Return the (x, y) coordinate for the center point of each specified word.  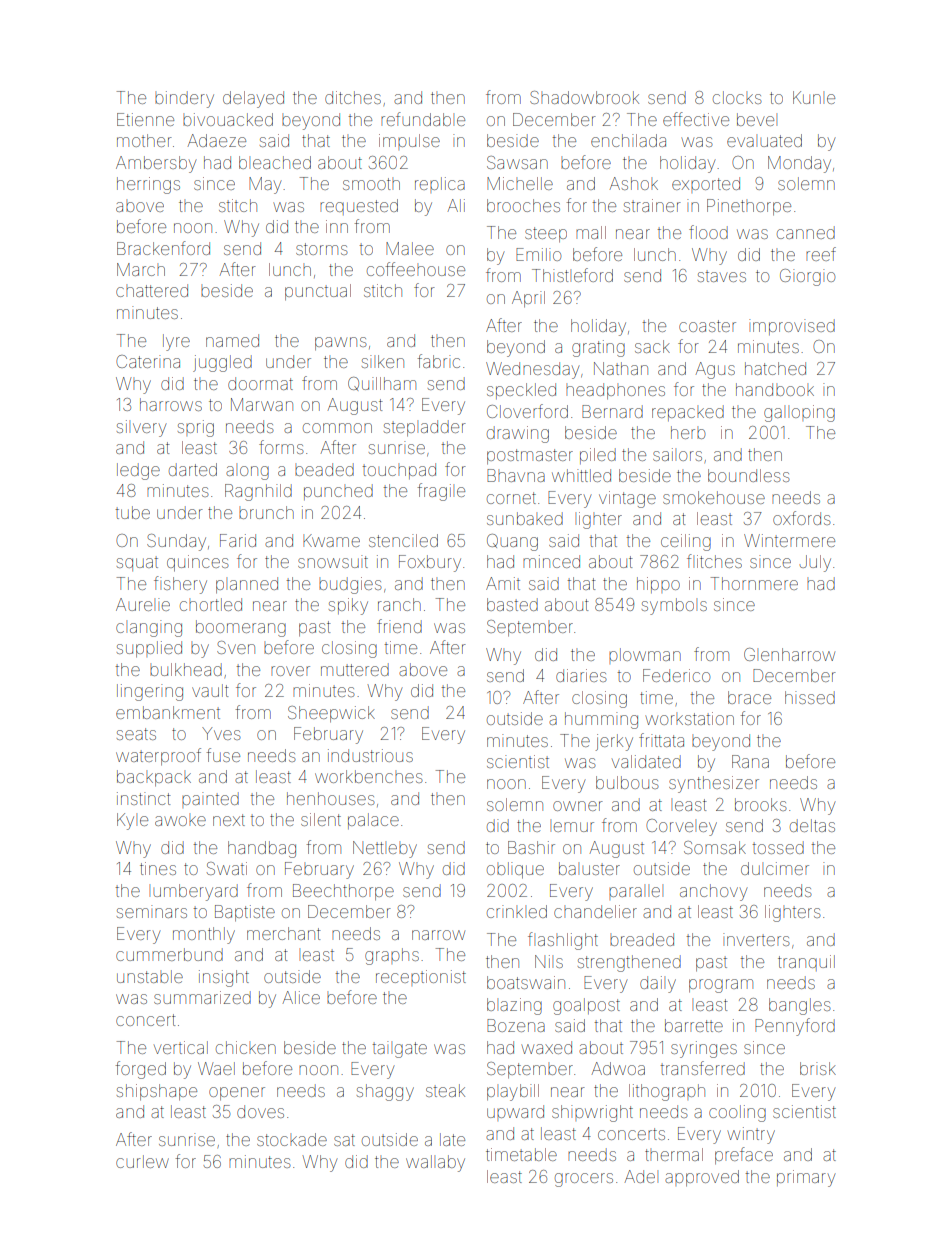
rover (290, 671)
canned (806, 232)
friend (399, 626)
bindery (184, 99)
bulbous (627, 782)
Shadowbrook (584, 97)
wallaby (435, 1163)
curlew (142, 1161)
